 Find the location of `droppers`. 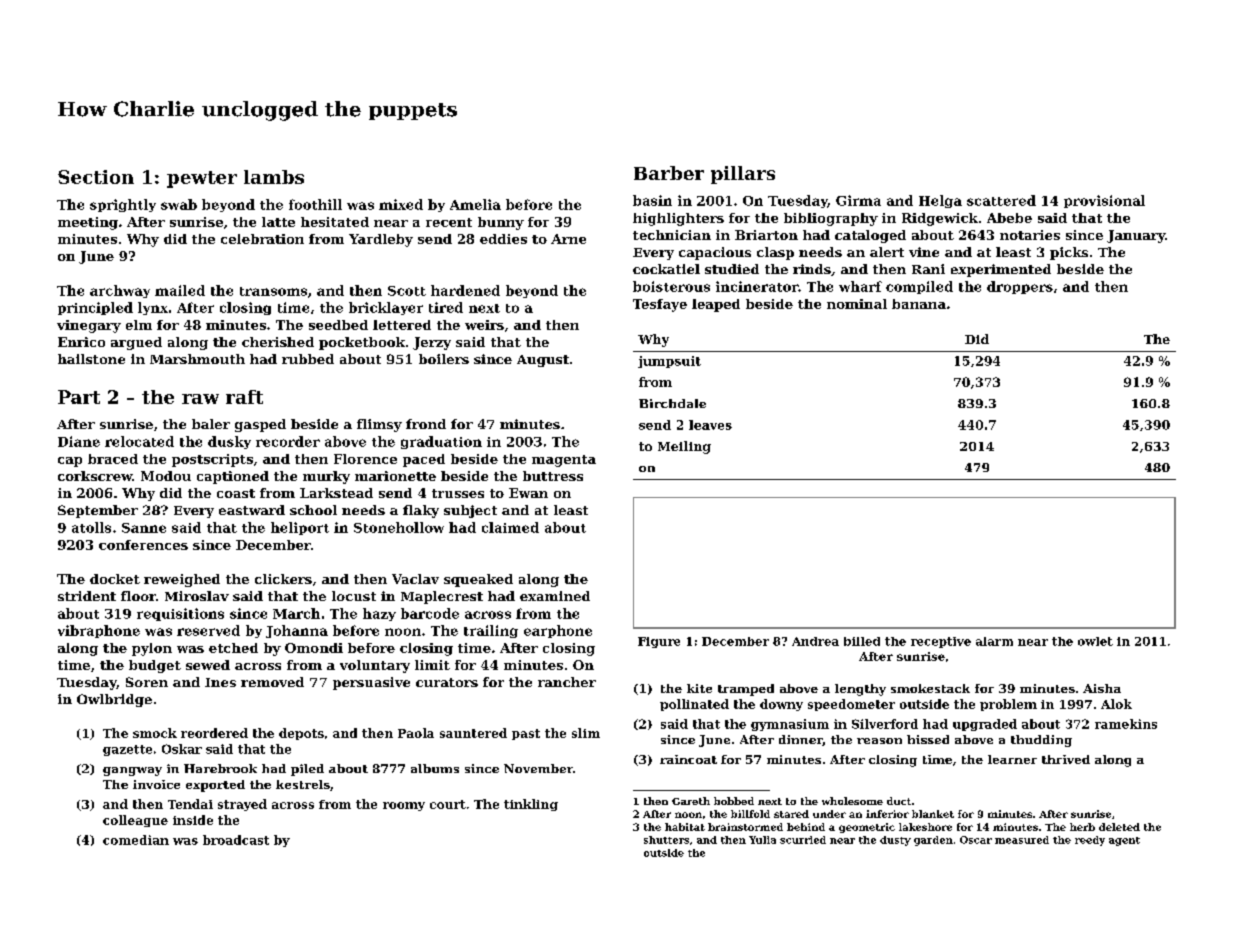

droppers is located at coordinates (1020, 287).
